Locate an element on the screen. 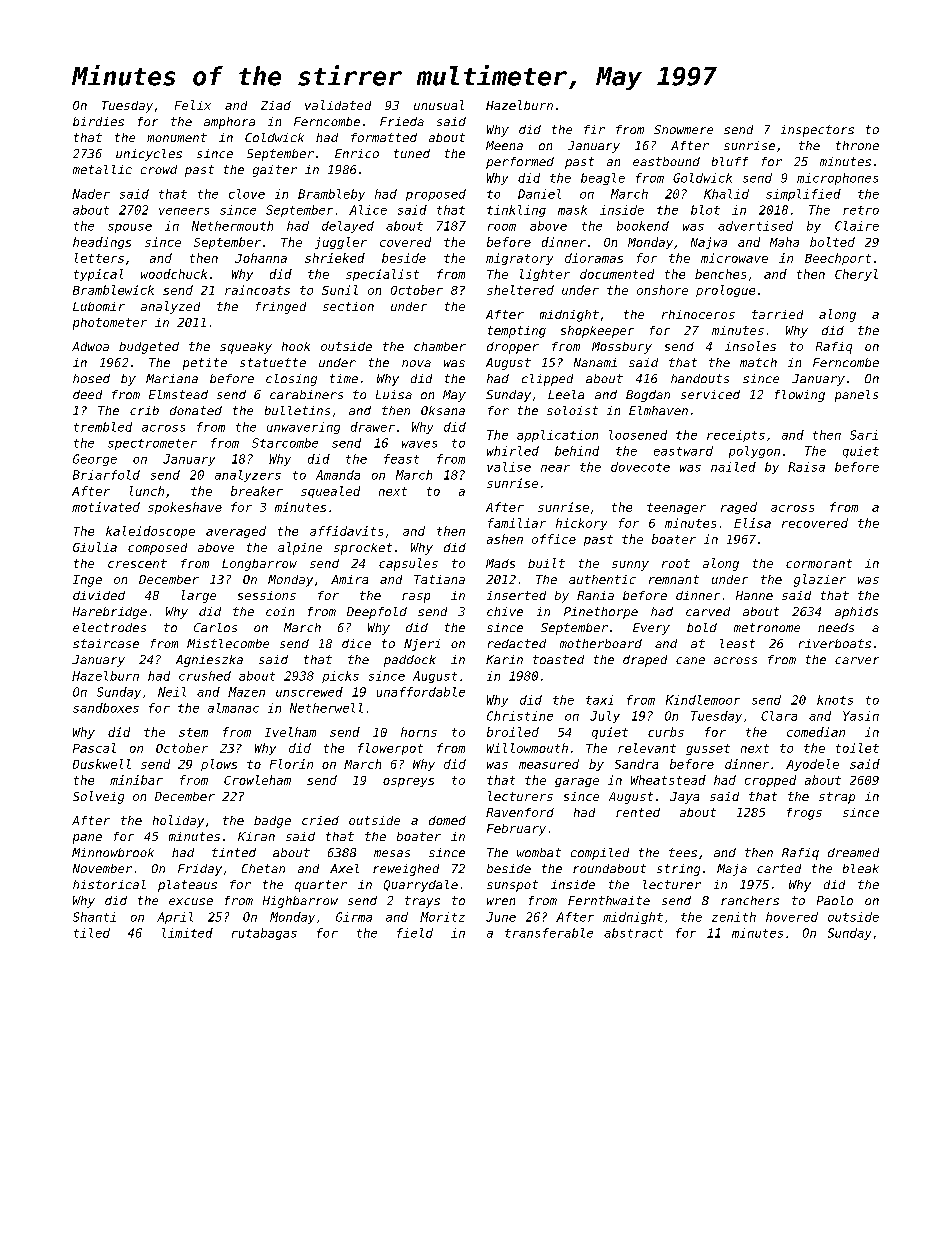 The width and height of the screenshot is (952, 1233). reweighed is located at coordinates (406, 870).
